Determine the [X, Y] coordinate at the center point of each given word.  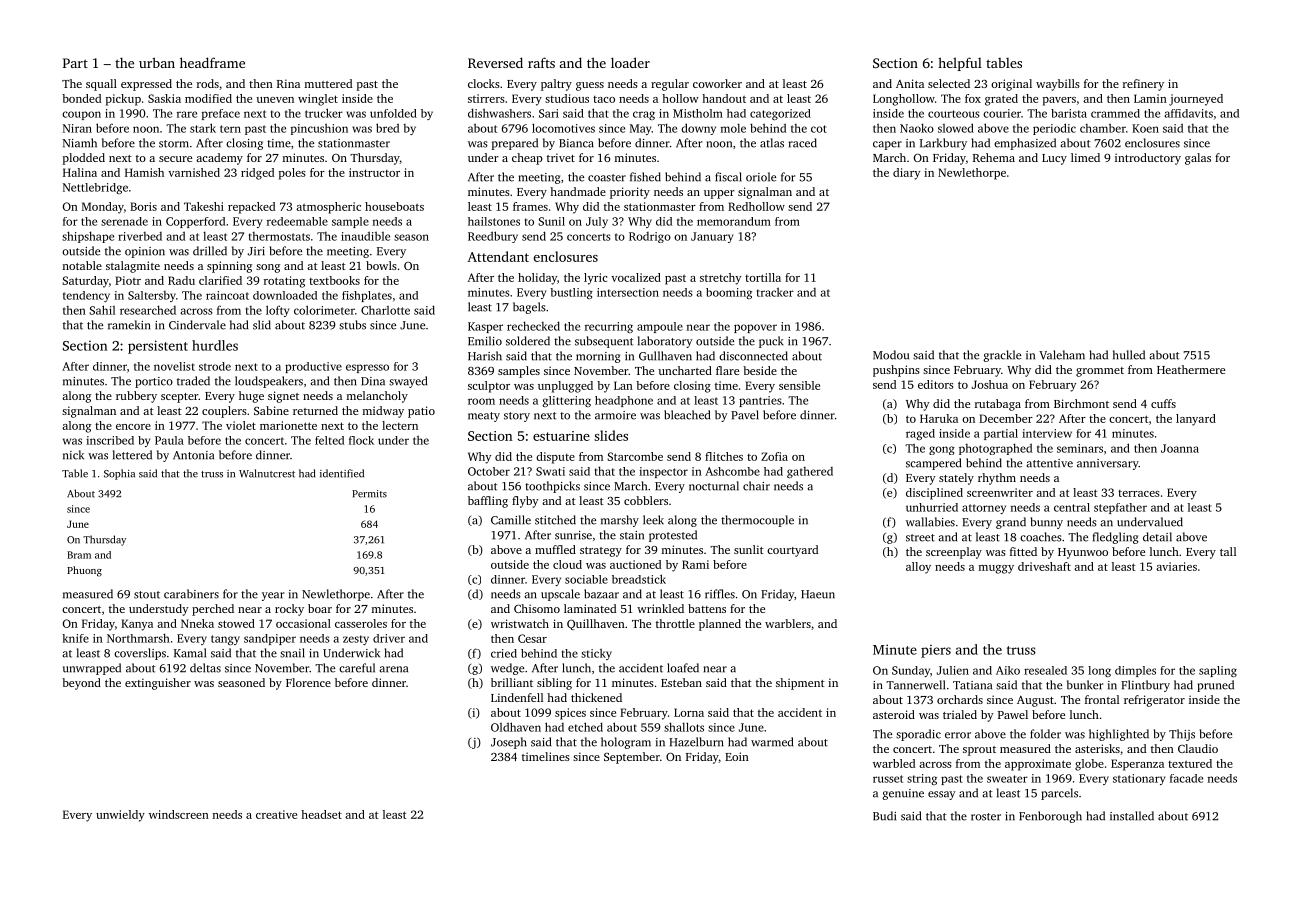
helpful [960, 64]
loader [630, 62]
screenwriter [1000, 492]
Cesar [532, 638]
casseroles [361, 623]
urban [157, 62]
